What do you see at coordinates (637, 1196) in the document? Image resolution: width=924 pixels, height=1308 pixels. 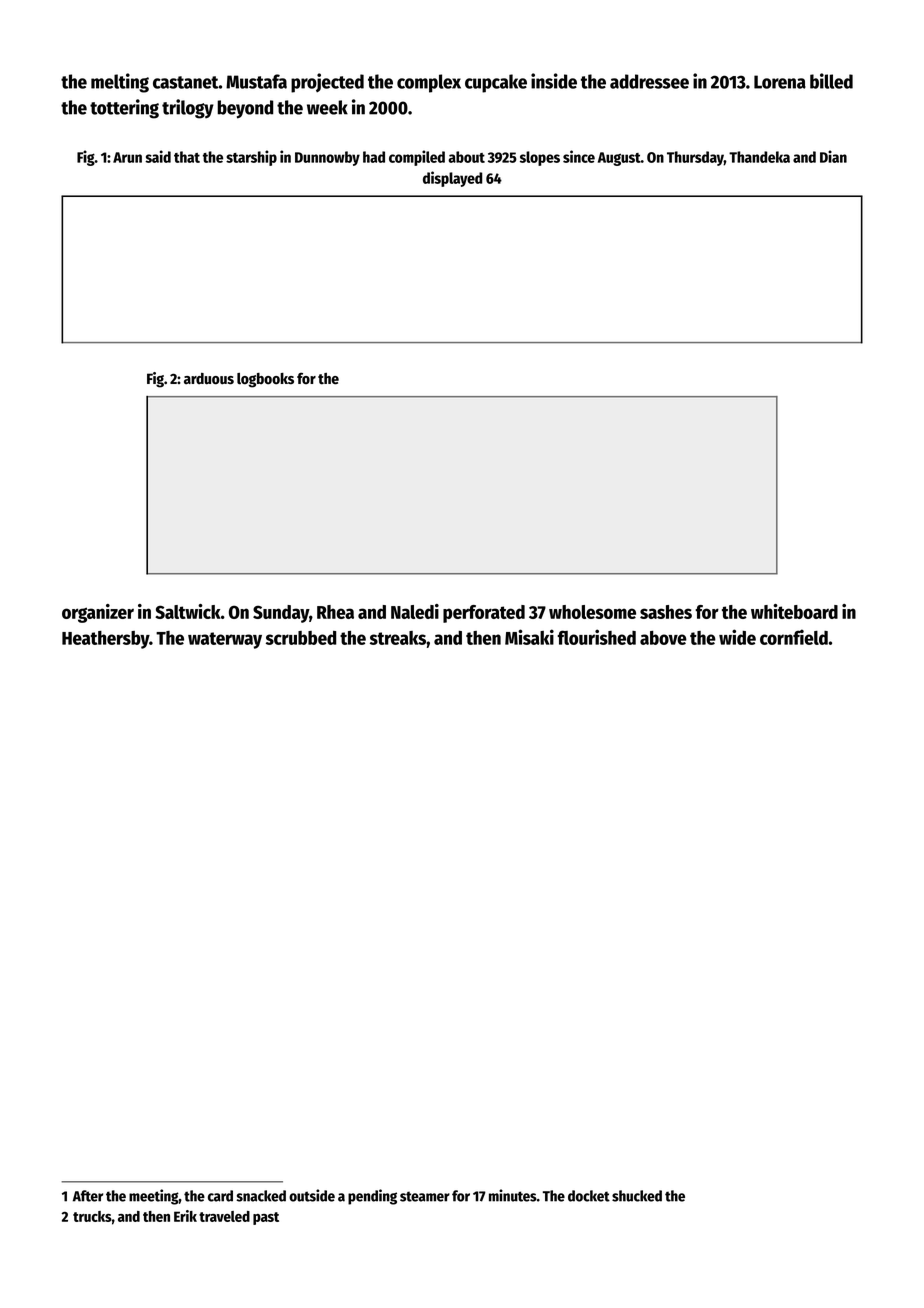 I see `shucked` at bounding box center [637, 1196].
